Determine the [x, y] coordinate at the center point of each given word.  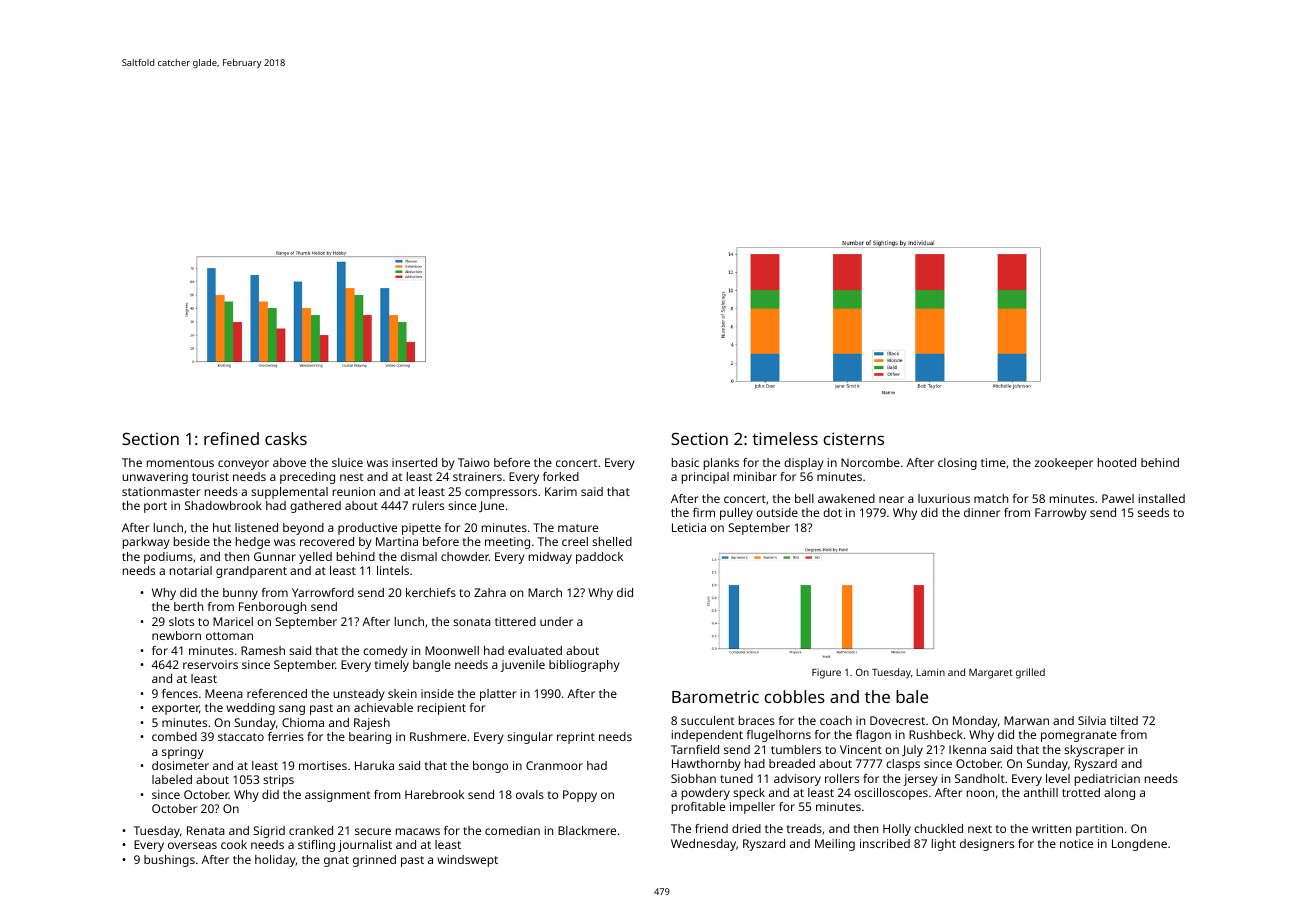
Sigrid [269, 832]
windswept [467, 861]
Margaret [991, 674]
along [1119, 794]
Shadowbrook [223, 505]
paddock [599, 558]
